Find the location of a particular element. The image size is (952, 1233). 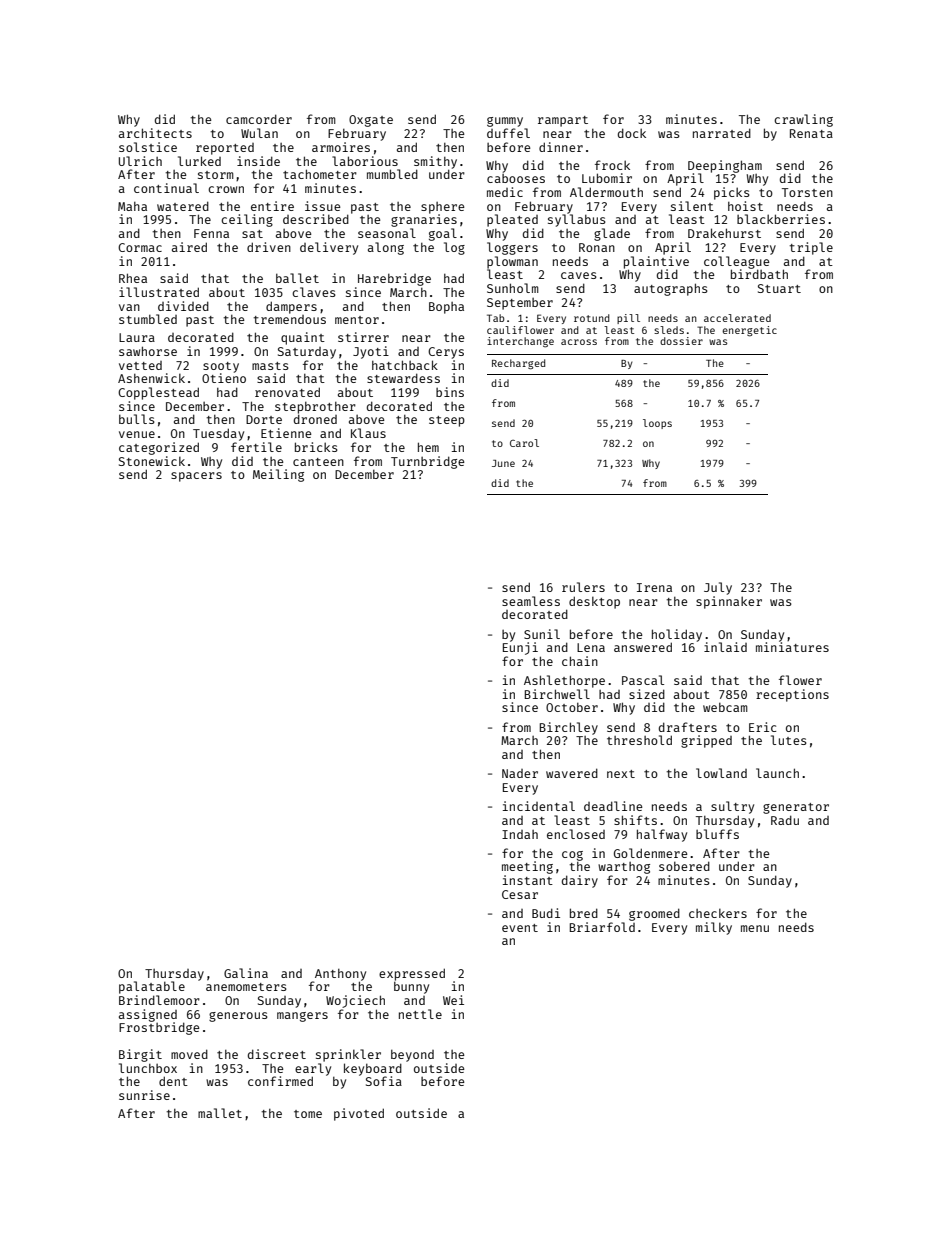

rulers is located at coordinates (583, 587).
